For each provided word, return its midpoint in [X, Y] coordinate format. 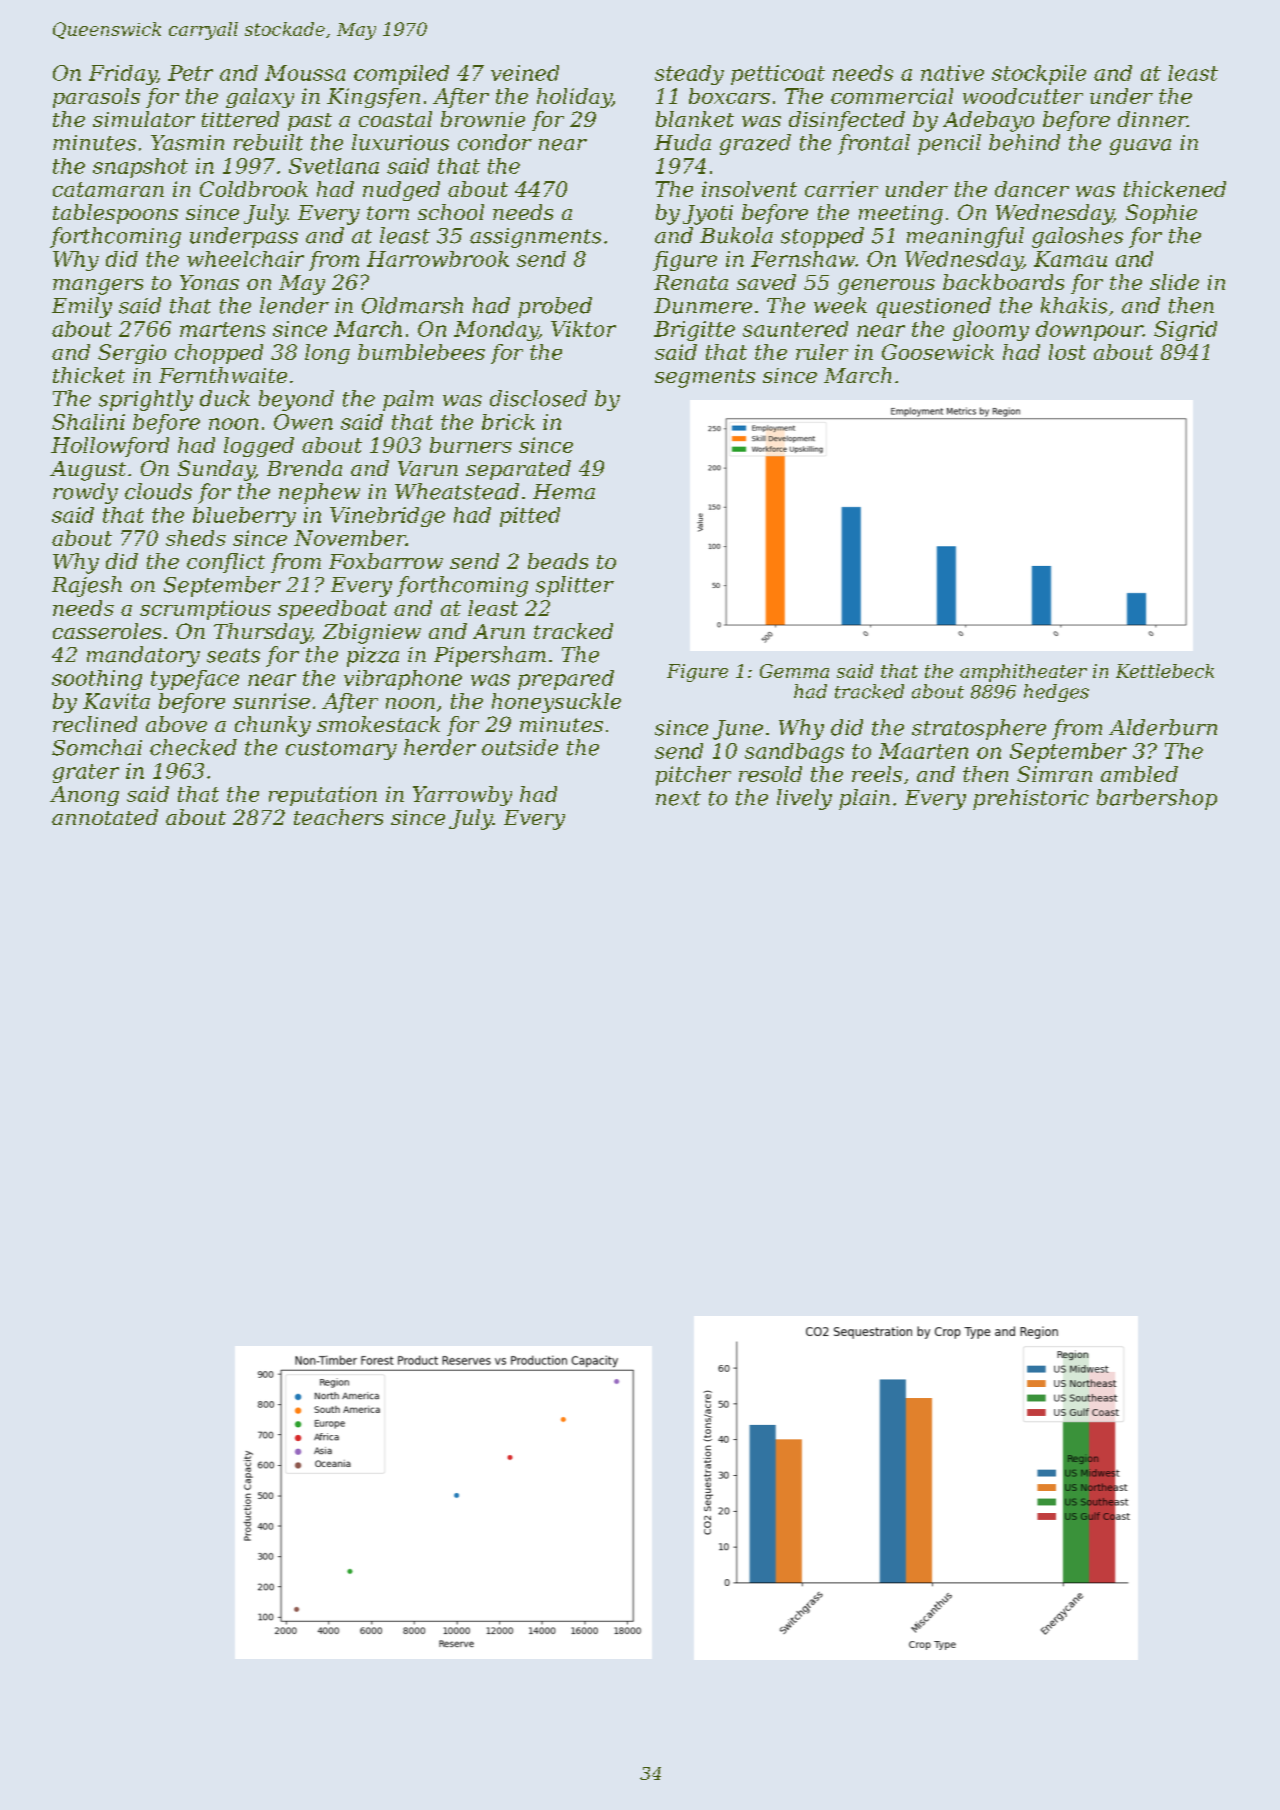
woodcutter [1023, 96]
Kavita [116, 701]
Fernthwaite [223, 375]
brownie [483, 119]
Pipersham [490, 656]
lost [1067, 352]
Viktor [583, 329]
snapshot [140, 168]
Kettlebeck [1165, 671]
